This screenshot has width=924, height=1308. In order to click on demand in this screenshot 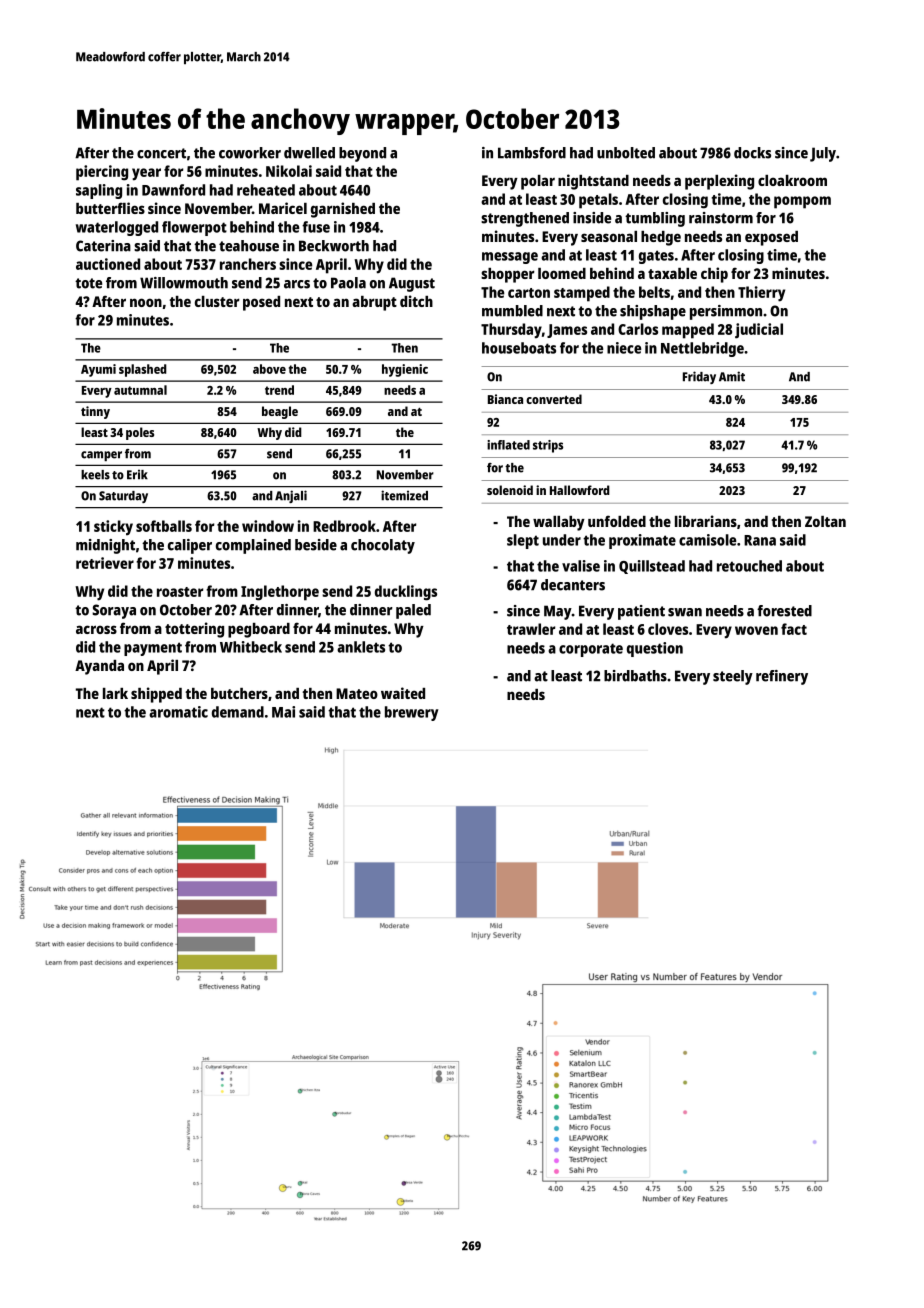, I will do `click(238, 712)`.
